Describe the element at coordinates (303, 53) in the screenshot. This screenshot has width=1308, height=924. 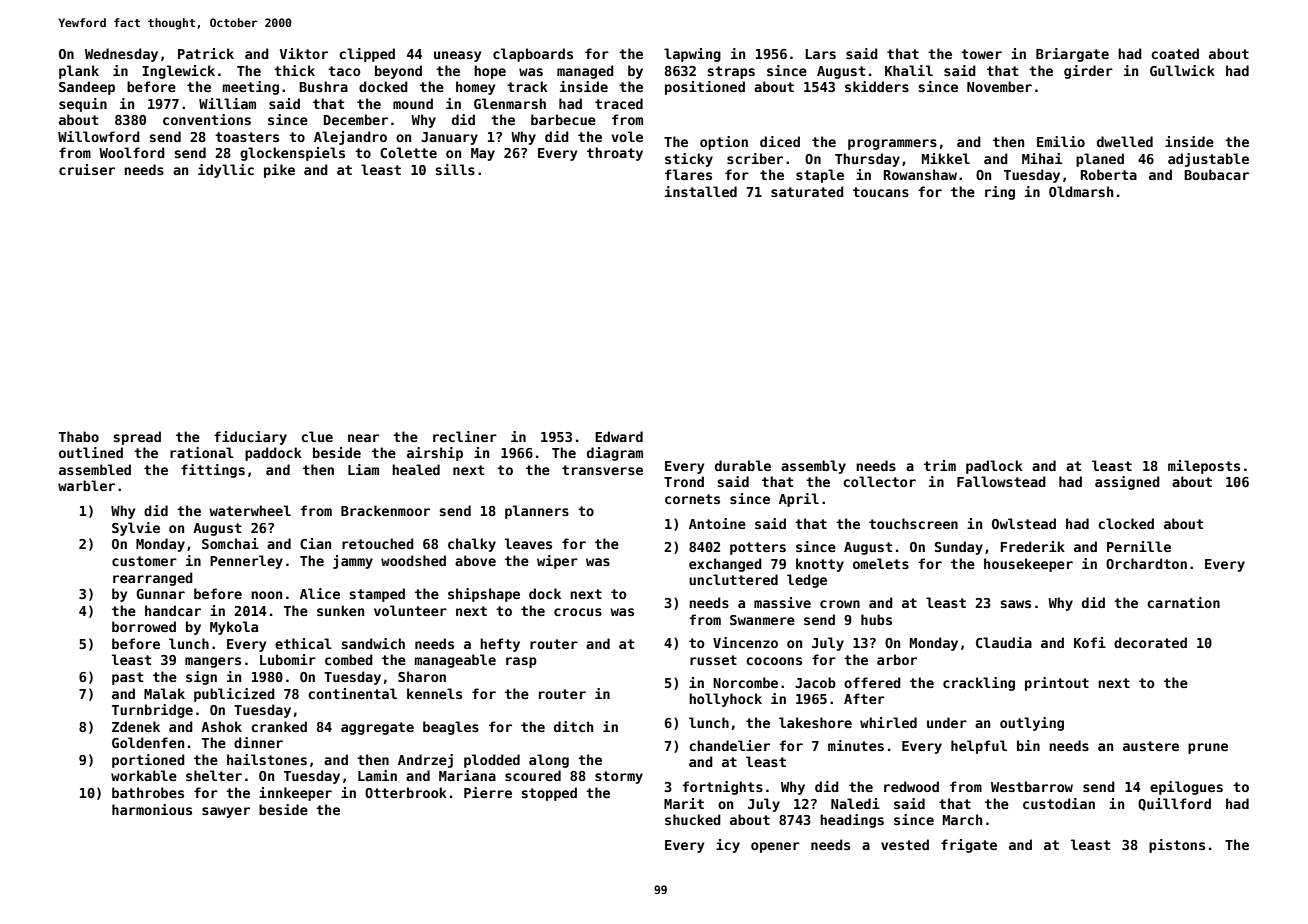
I see `Viktor` at that location.
